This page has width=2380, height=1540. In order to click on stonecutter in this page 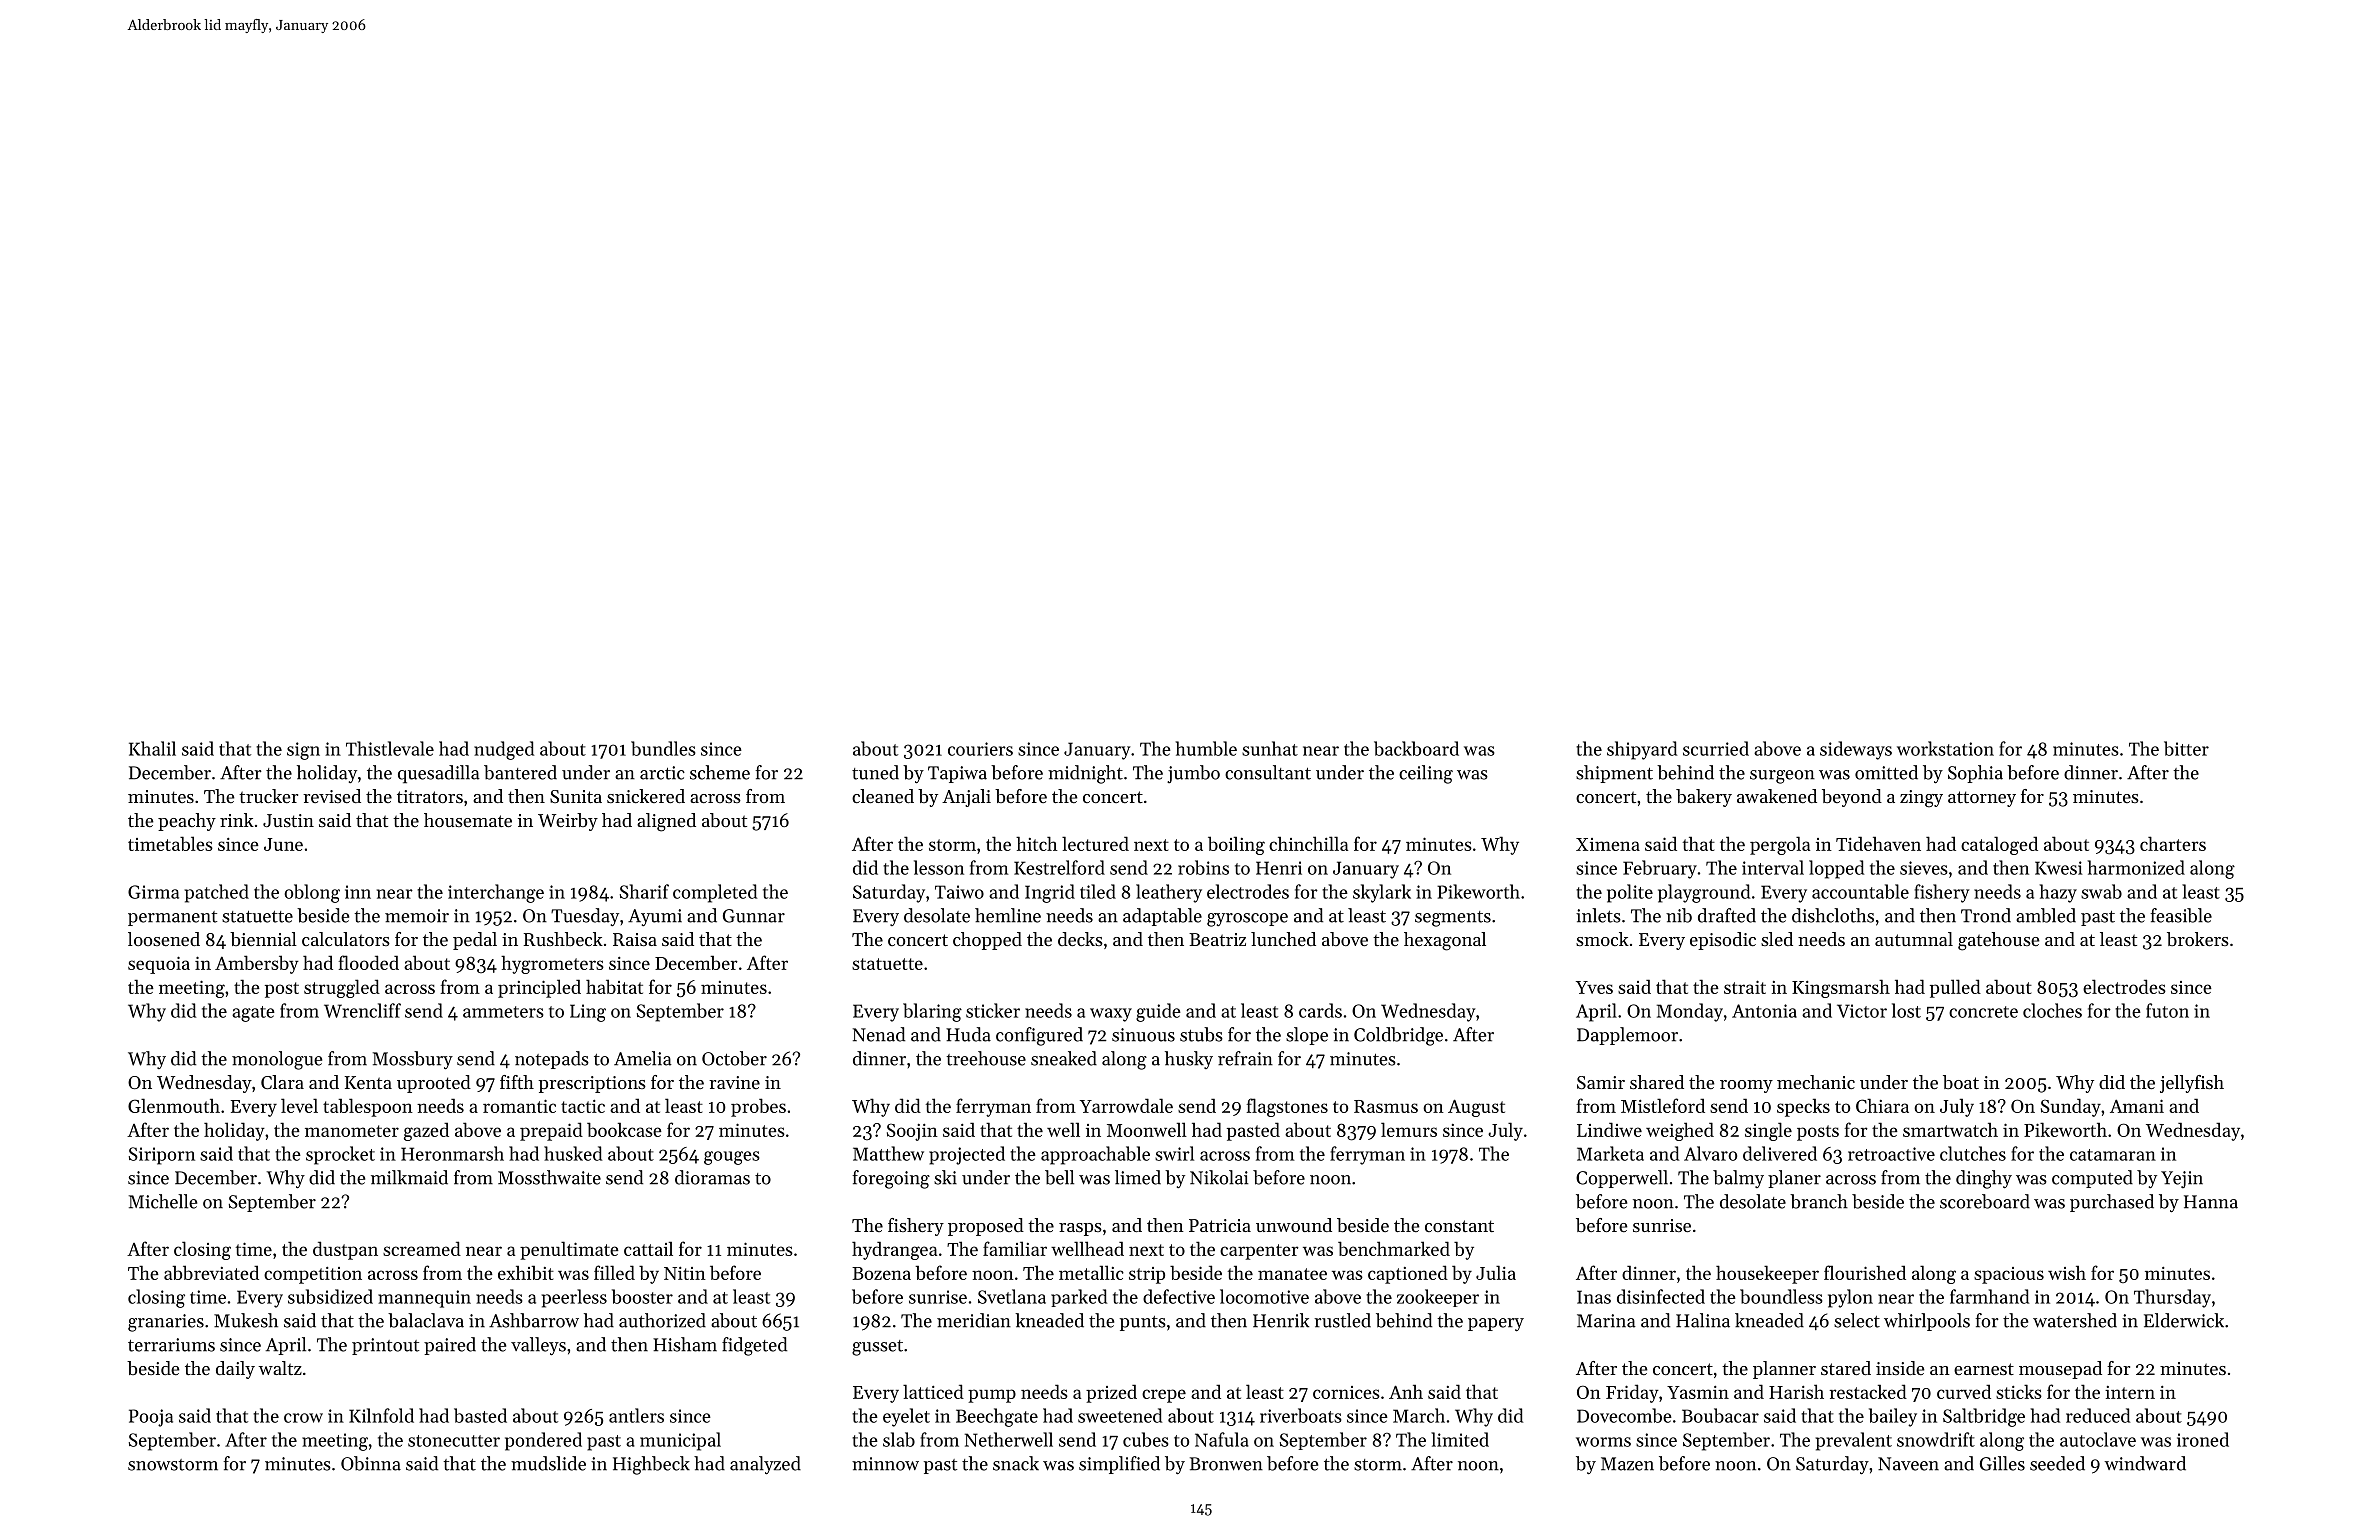, I will do `click(454, 1441)`.
